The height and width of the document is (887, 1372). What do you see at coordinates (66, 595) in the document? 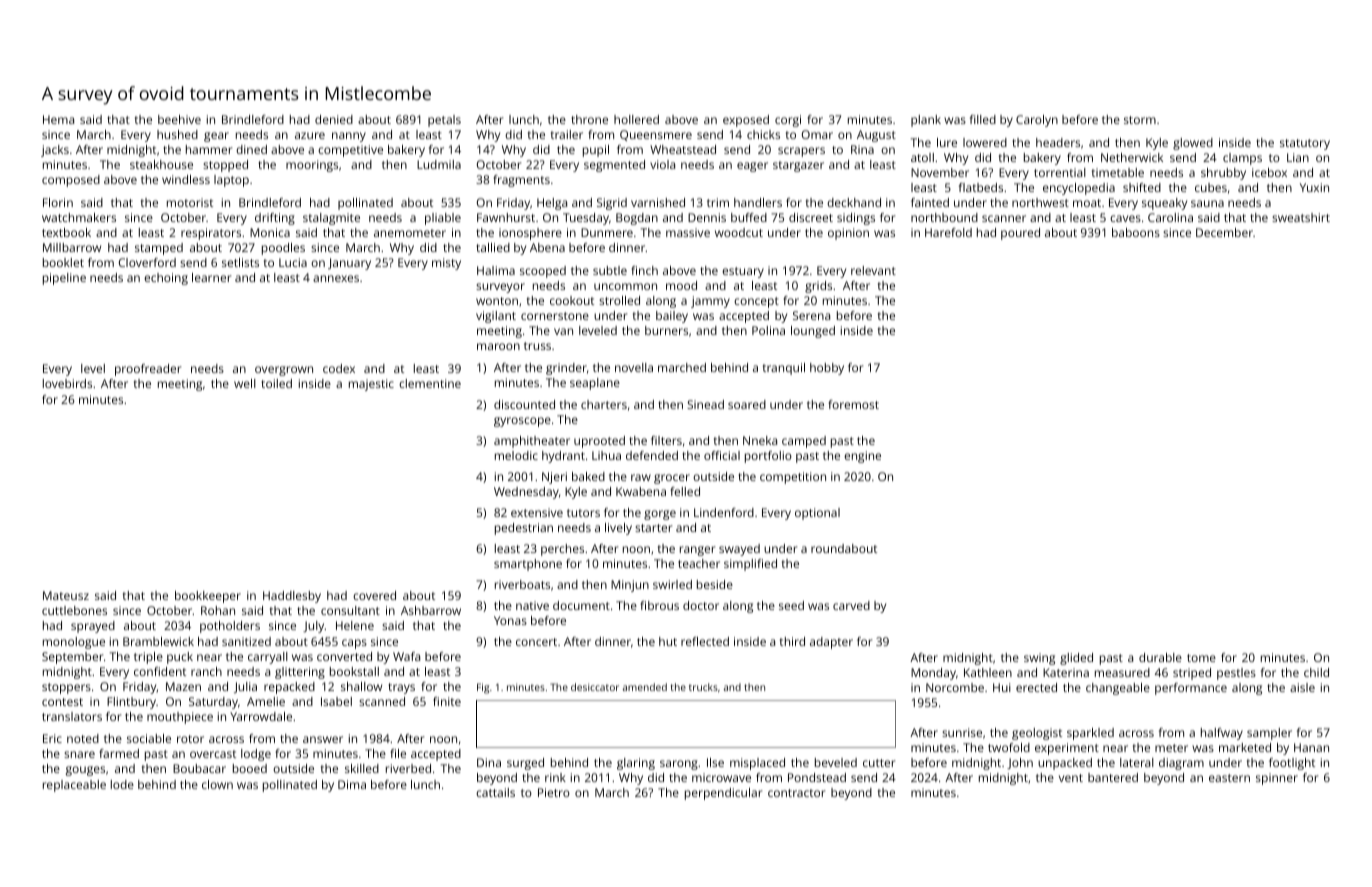
I see `Mateusz` at bounding box center [66, 595].
